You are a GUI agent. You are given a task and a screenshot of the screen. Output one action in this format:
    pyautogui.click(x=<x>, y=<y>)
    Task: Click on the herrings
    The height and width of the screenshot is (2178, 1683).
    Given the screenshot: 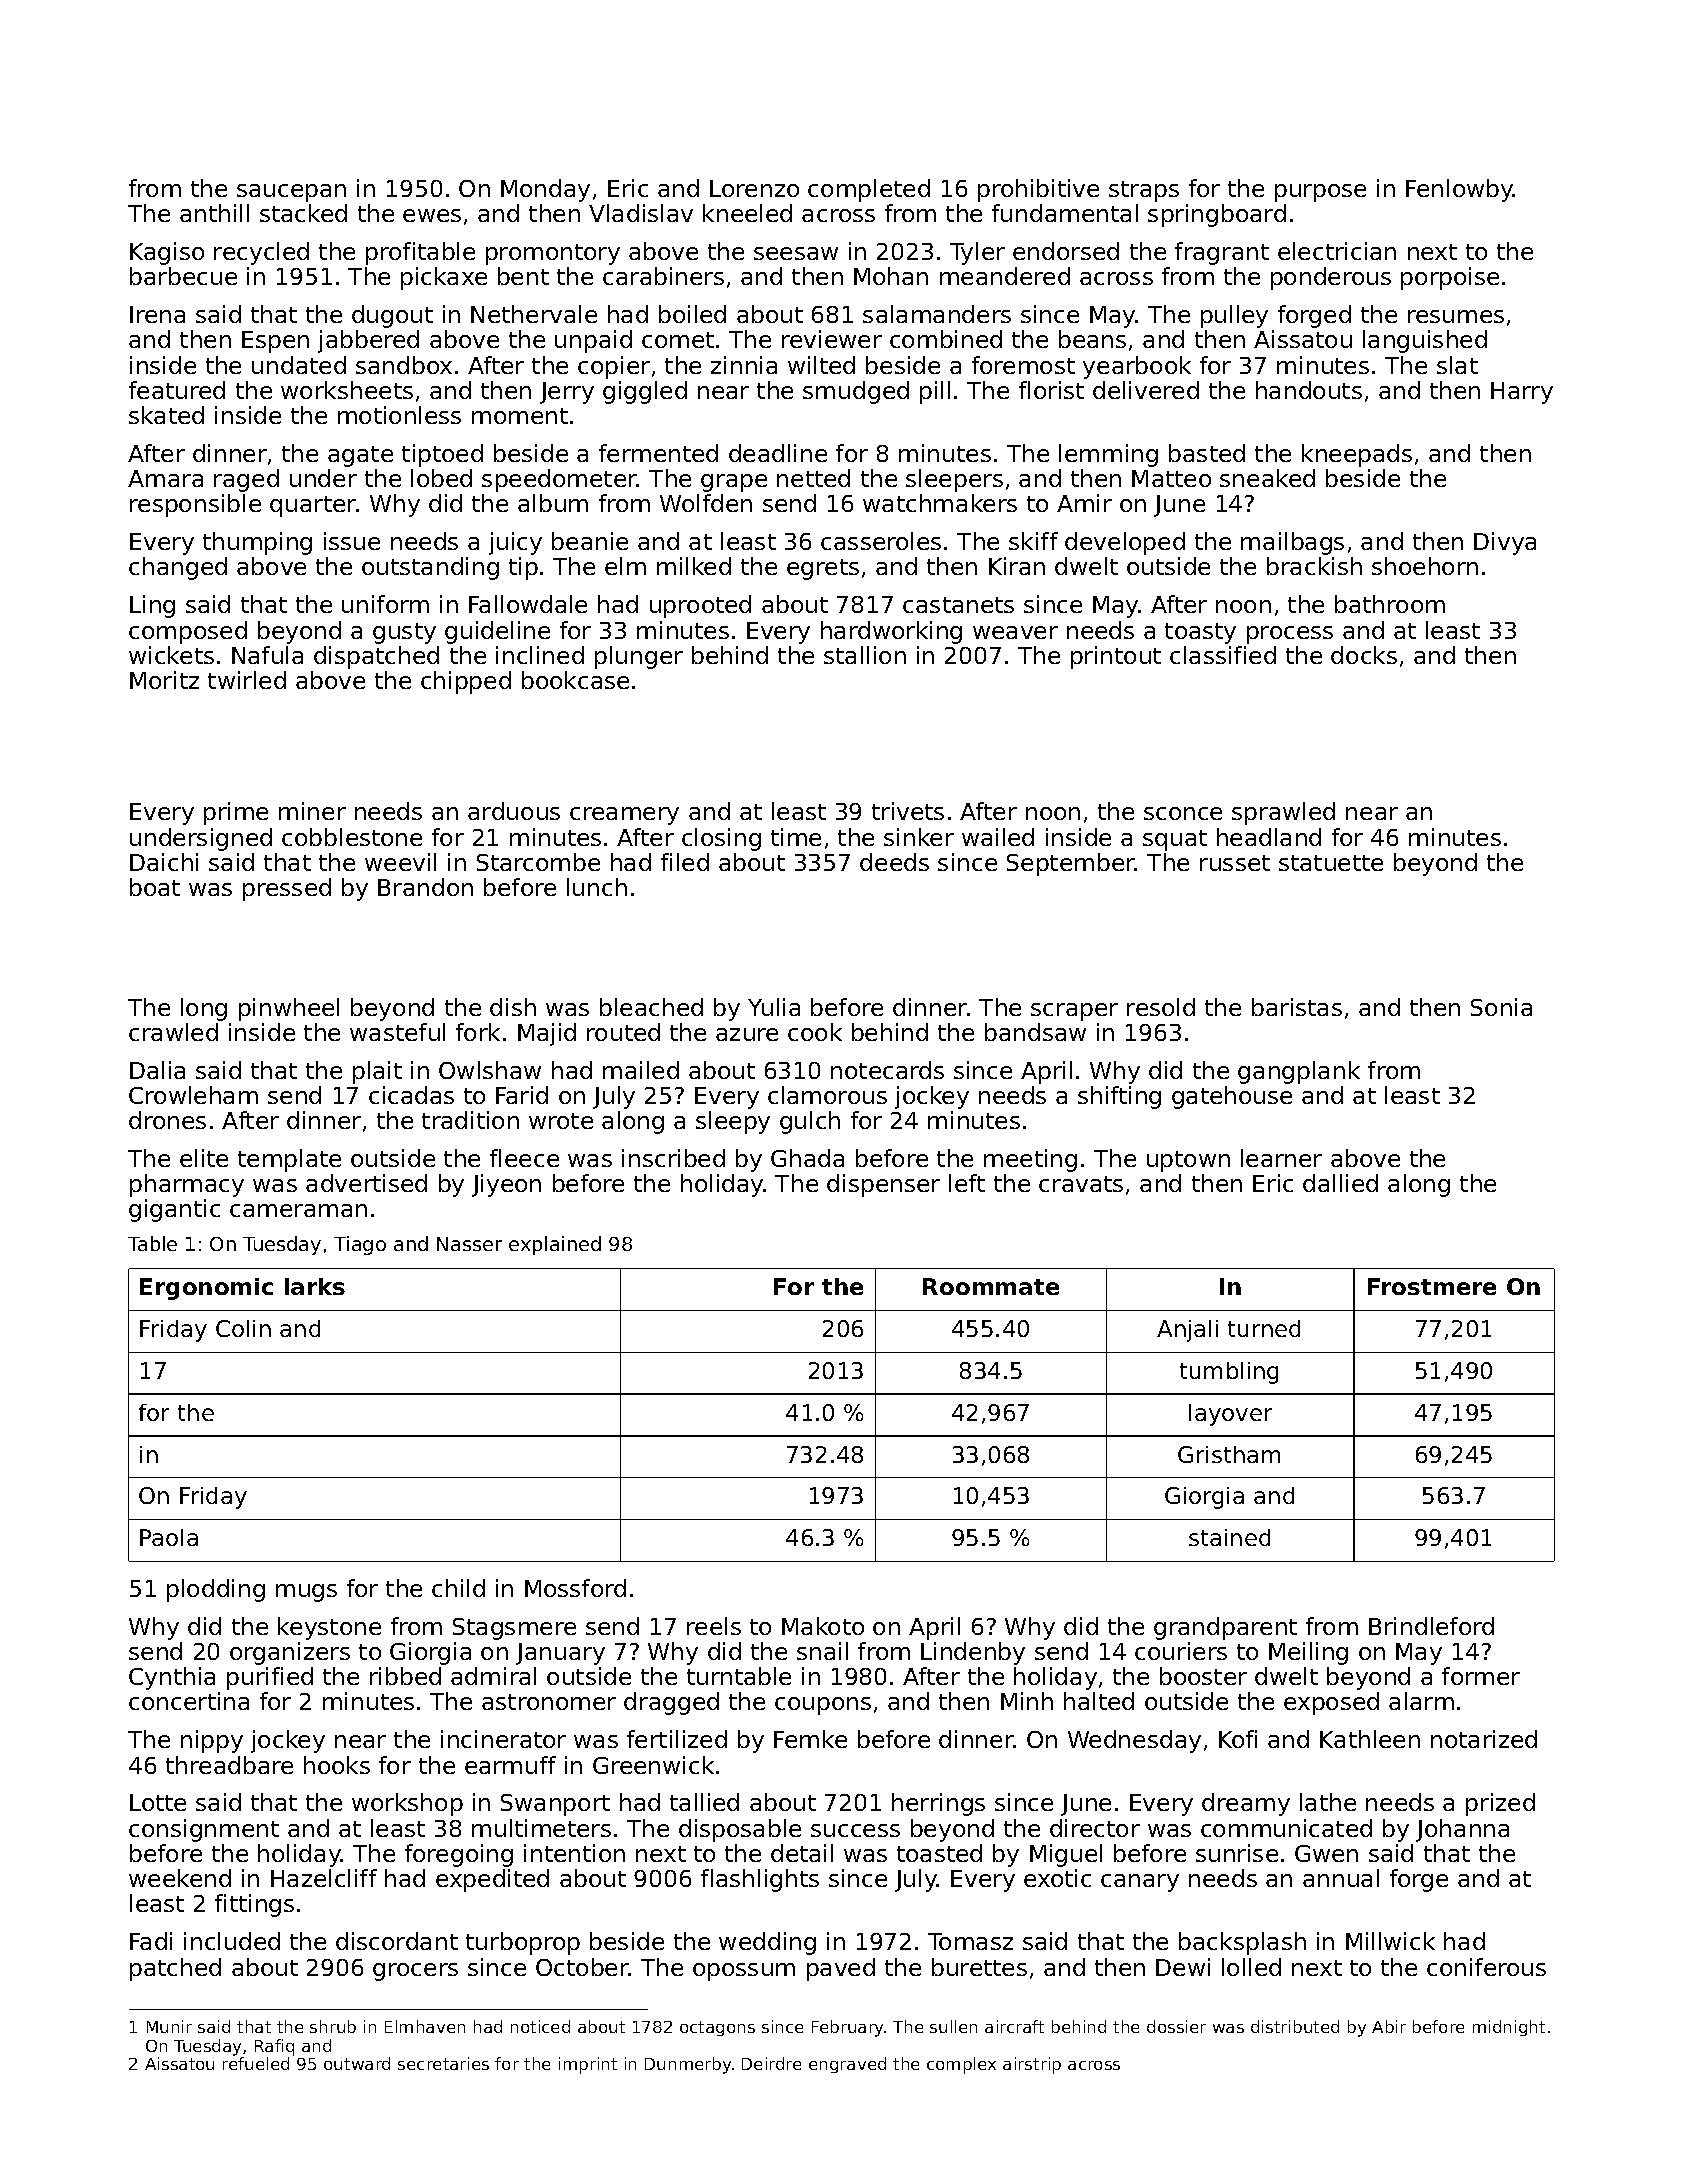 What is the action you would take?
    pyautogui.click(x=938, y=1804)
